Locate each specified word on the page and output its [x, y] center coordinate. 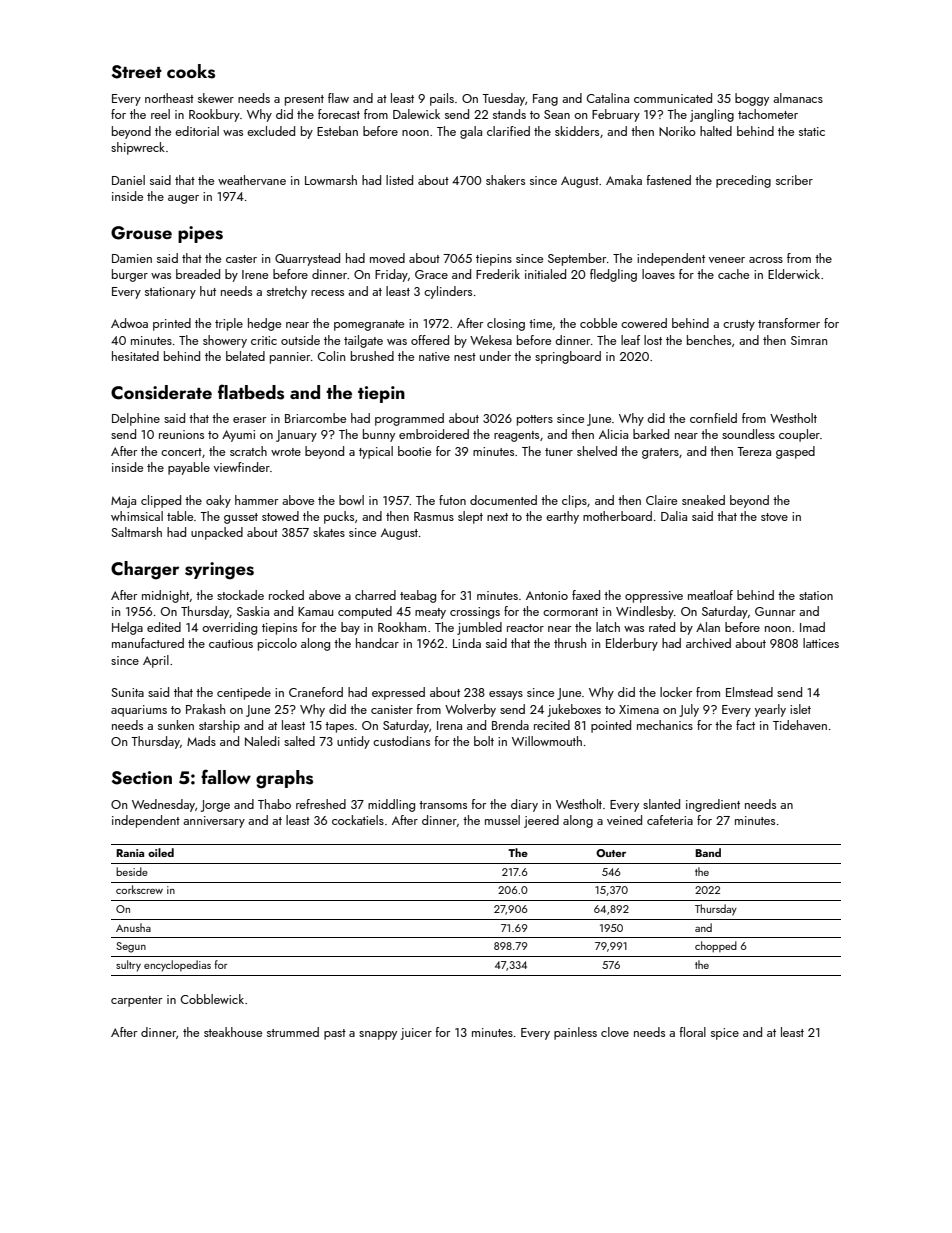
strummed [293, 1032]
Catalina [608, 98]
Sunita [127, 692]
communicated [673, 98]
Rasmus [434, 516]
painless [575, 1033]
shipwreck [138, 148]
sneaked [703, 500]
